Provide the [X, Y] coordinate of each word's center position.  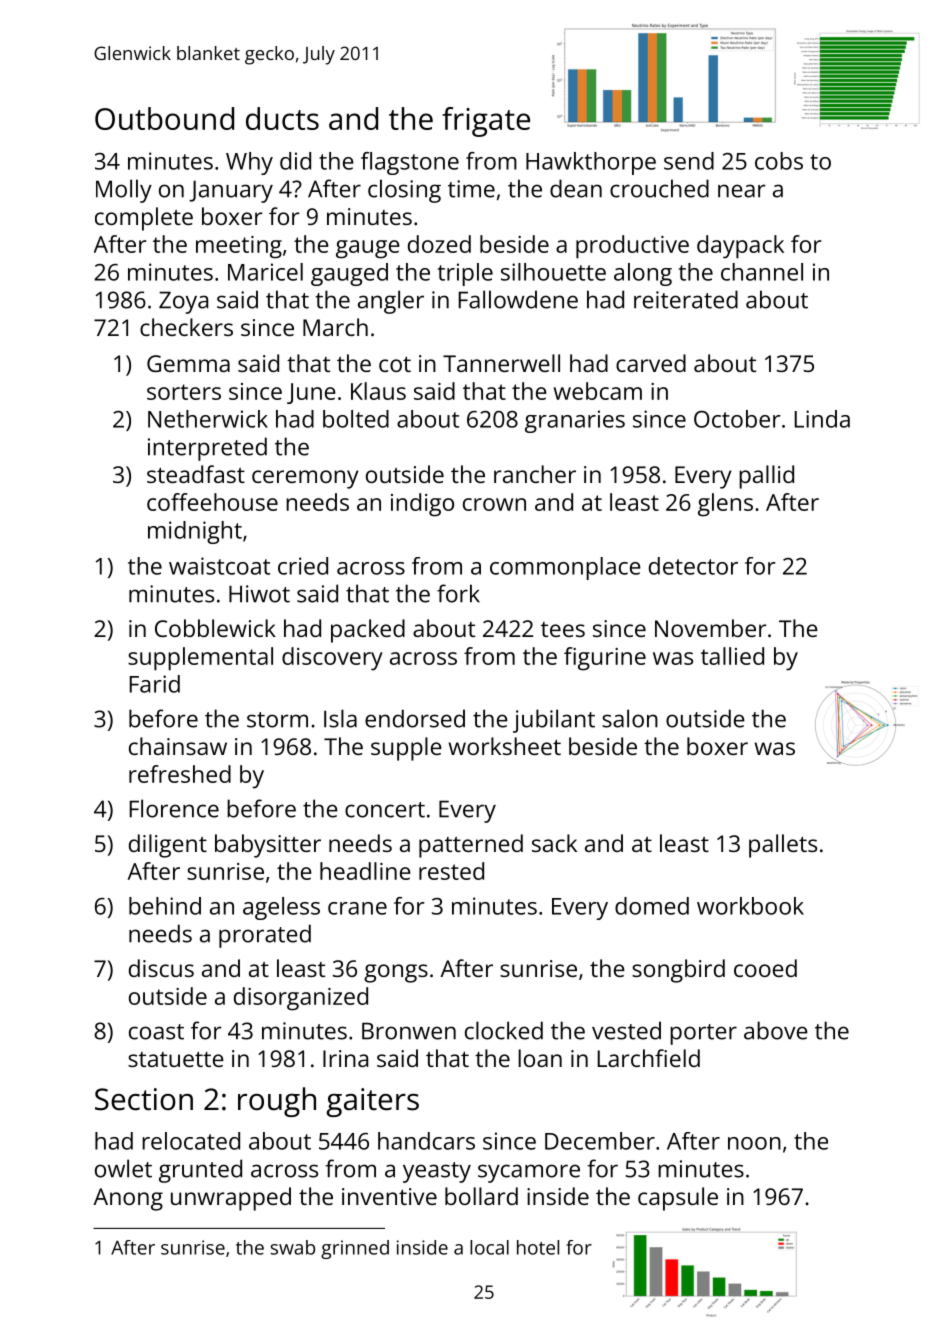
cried [303, 566]
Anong [128, 1199]
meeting [239, 247]
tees [563, 629]
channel [762, 272]
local [489, 1247]
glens [725, 505]
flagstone [410, 163]
